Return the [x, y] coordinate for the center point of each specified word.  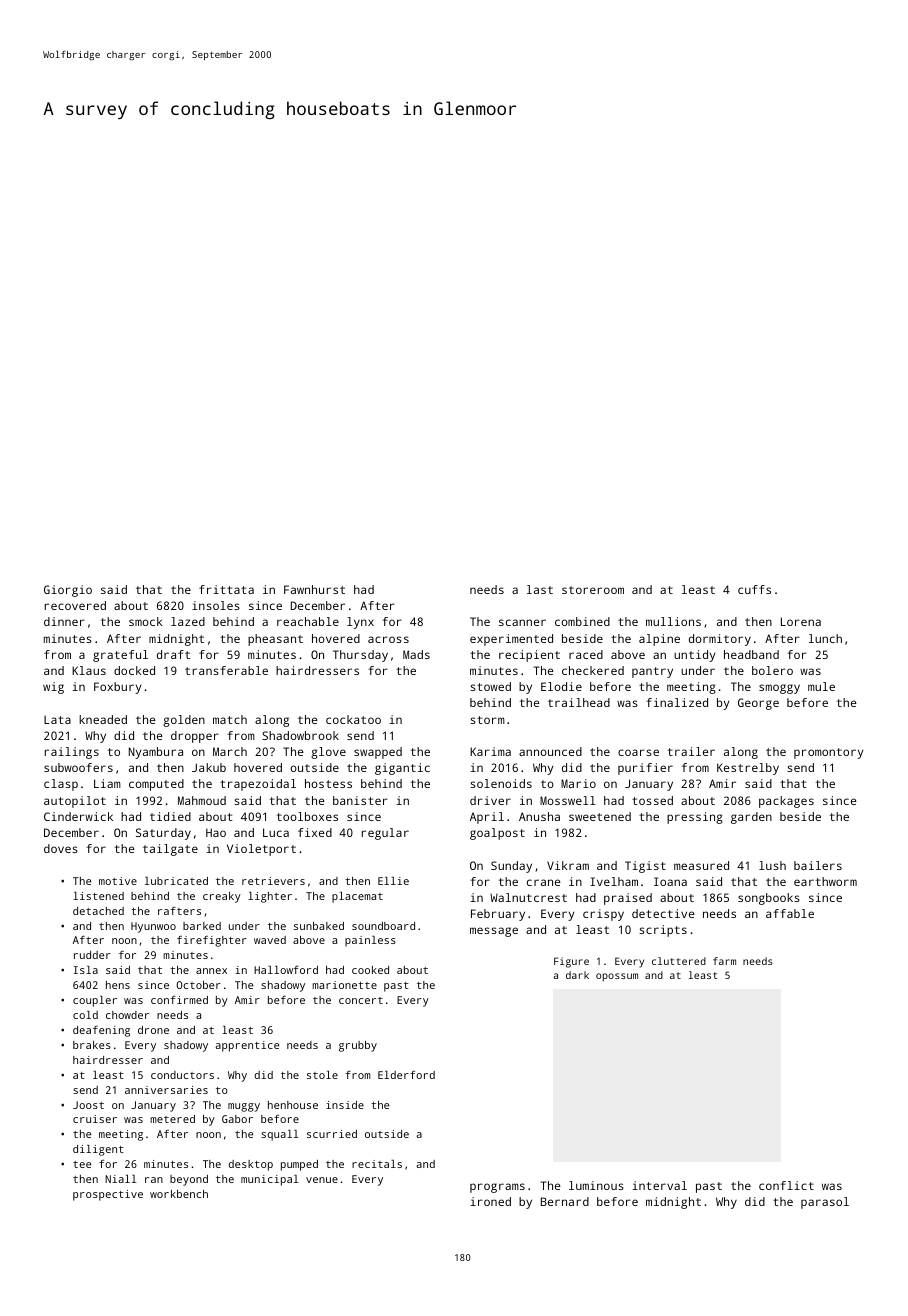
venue [322, 1180]
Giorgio [68, 591]
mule [821, 686]
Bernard [565, 1201]
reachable [308, 621]
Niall [120, 1179]
